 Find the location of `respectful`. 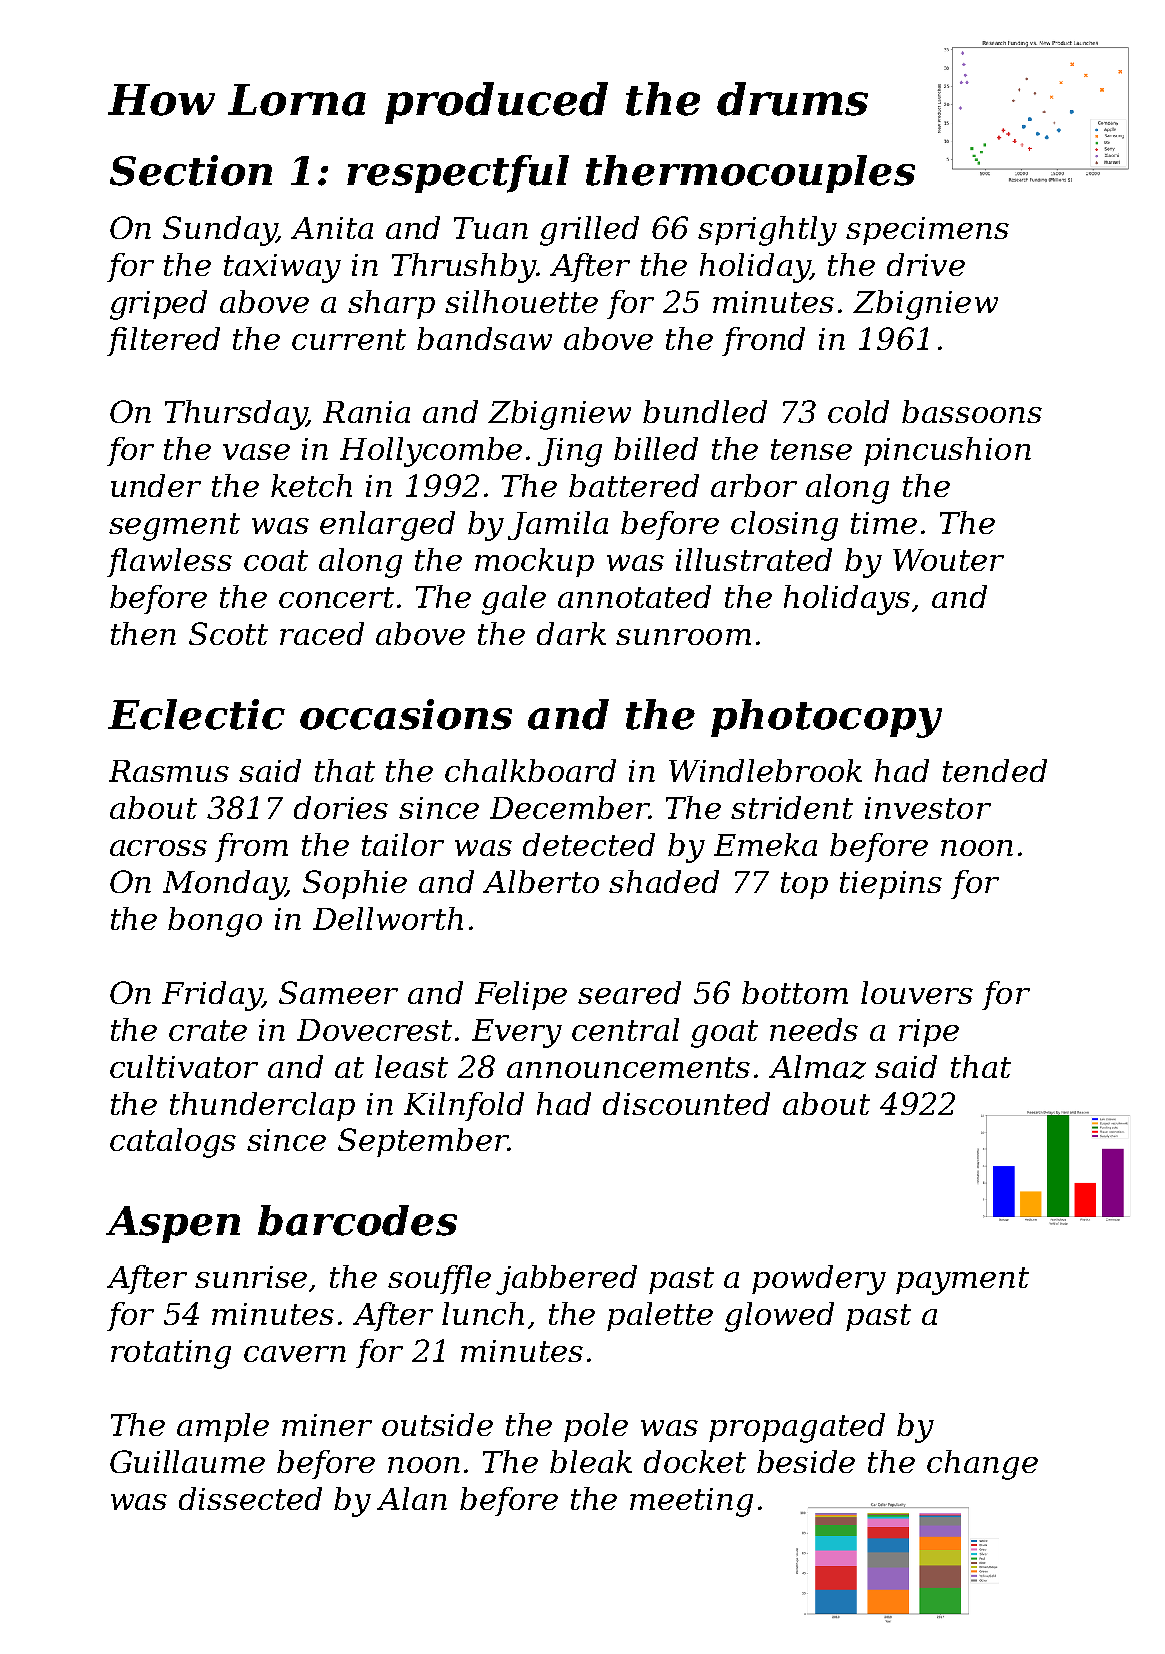

respectful is located at coordinates (458, 174).
